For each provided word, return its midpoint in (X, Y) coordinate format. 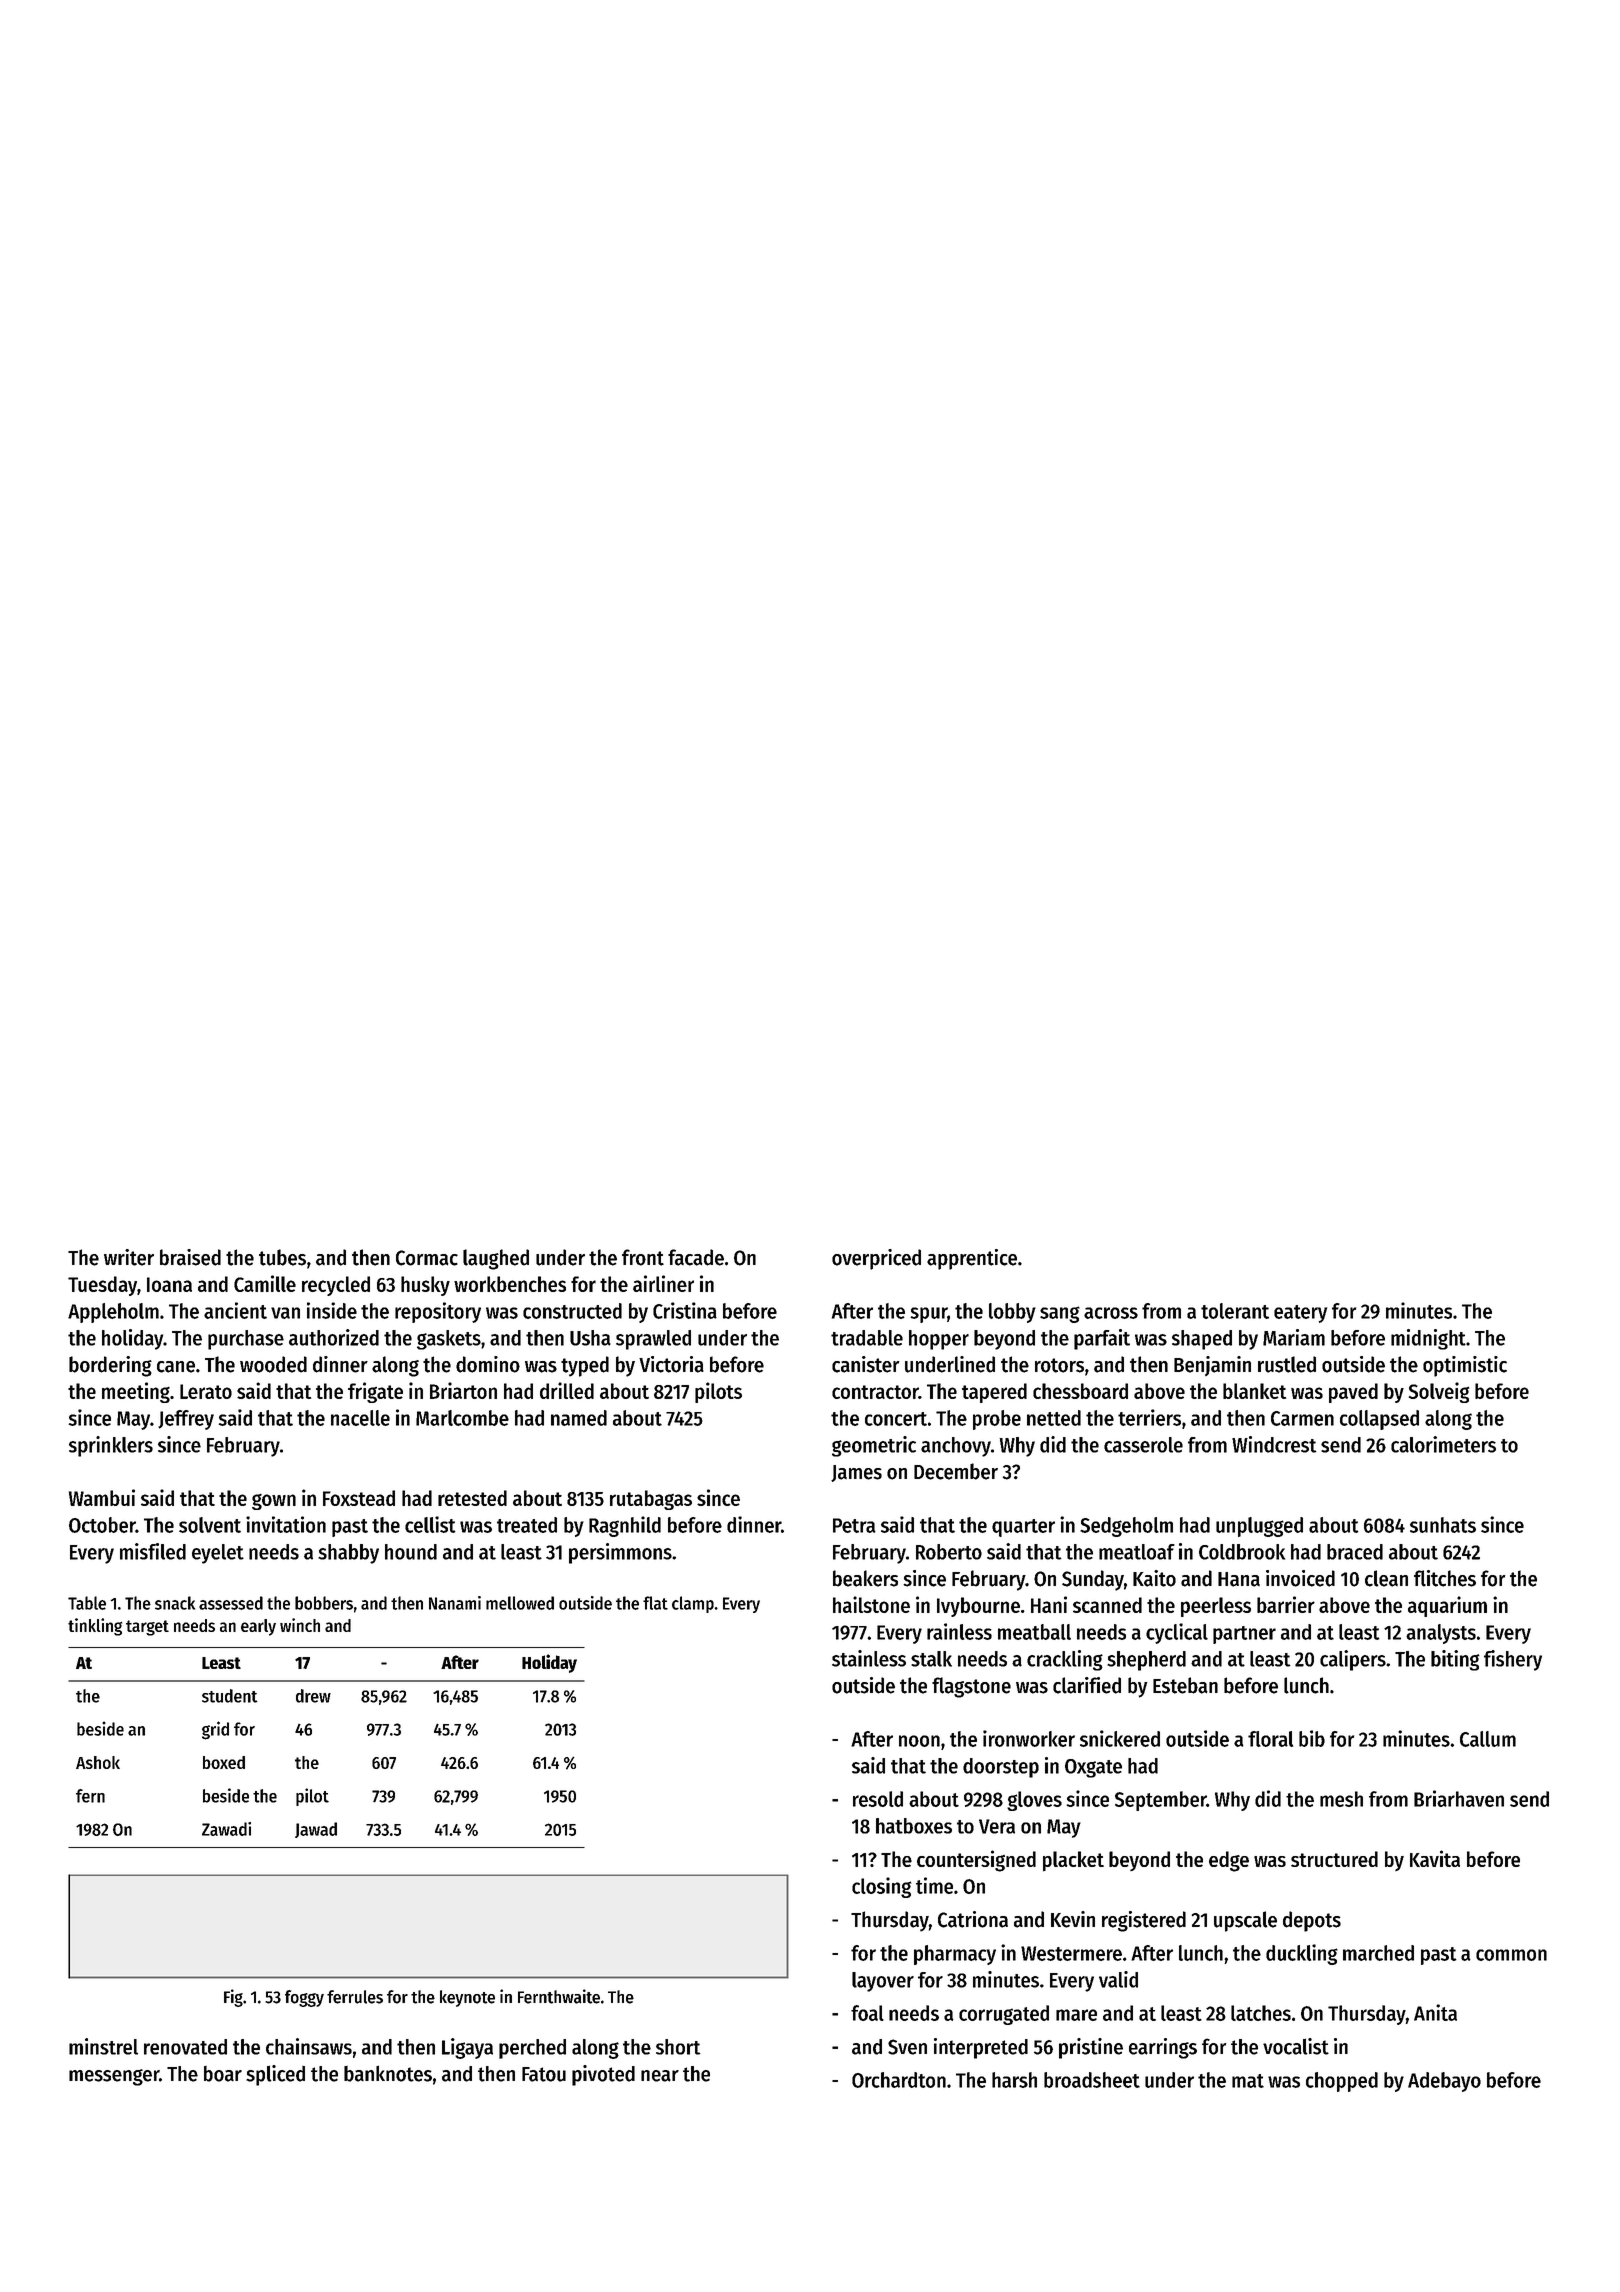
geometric (874, 1446)
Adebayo (1444, 2082)
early (258, 1627)
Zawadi (226, 1829)
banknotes (388, 2073)
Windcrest (1274, 1444)
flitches (1445, 1578)
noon (919, 1741)
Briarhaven (1459, 1798)
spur (928, 1315)
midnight (1428, 1339)
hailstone (871, 1604)
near (660, 2076)
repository (438, 1312)
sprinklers (111, 1446)
